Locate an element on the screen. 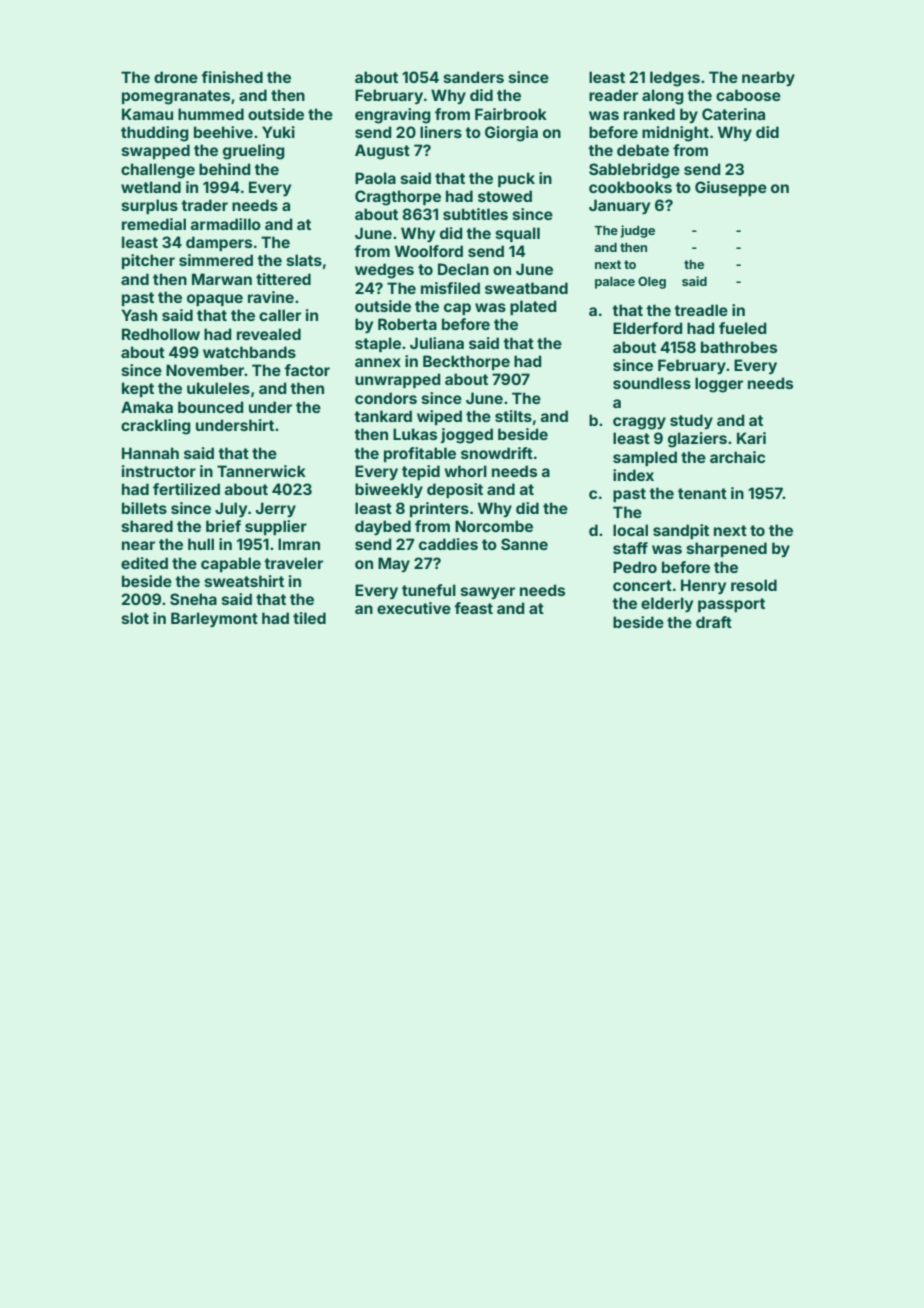 The width and height of the screenshot is (924, 1308). Beckthorpe is located at coordinates (466, 362).
